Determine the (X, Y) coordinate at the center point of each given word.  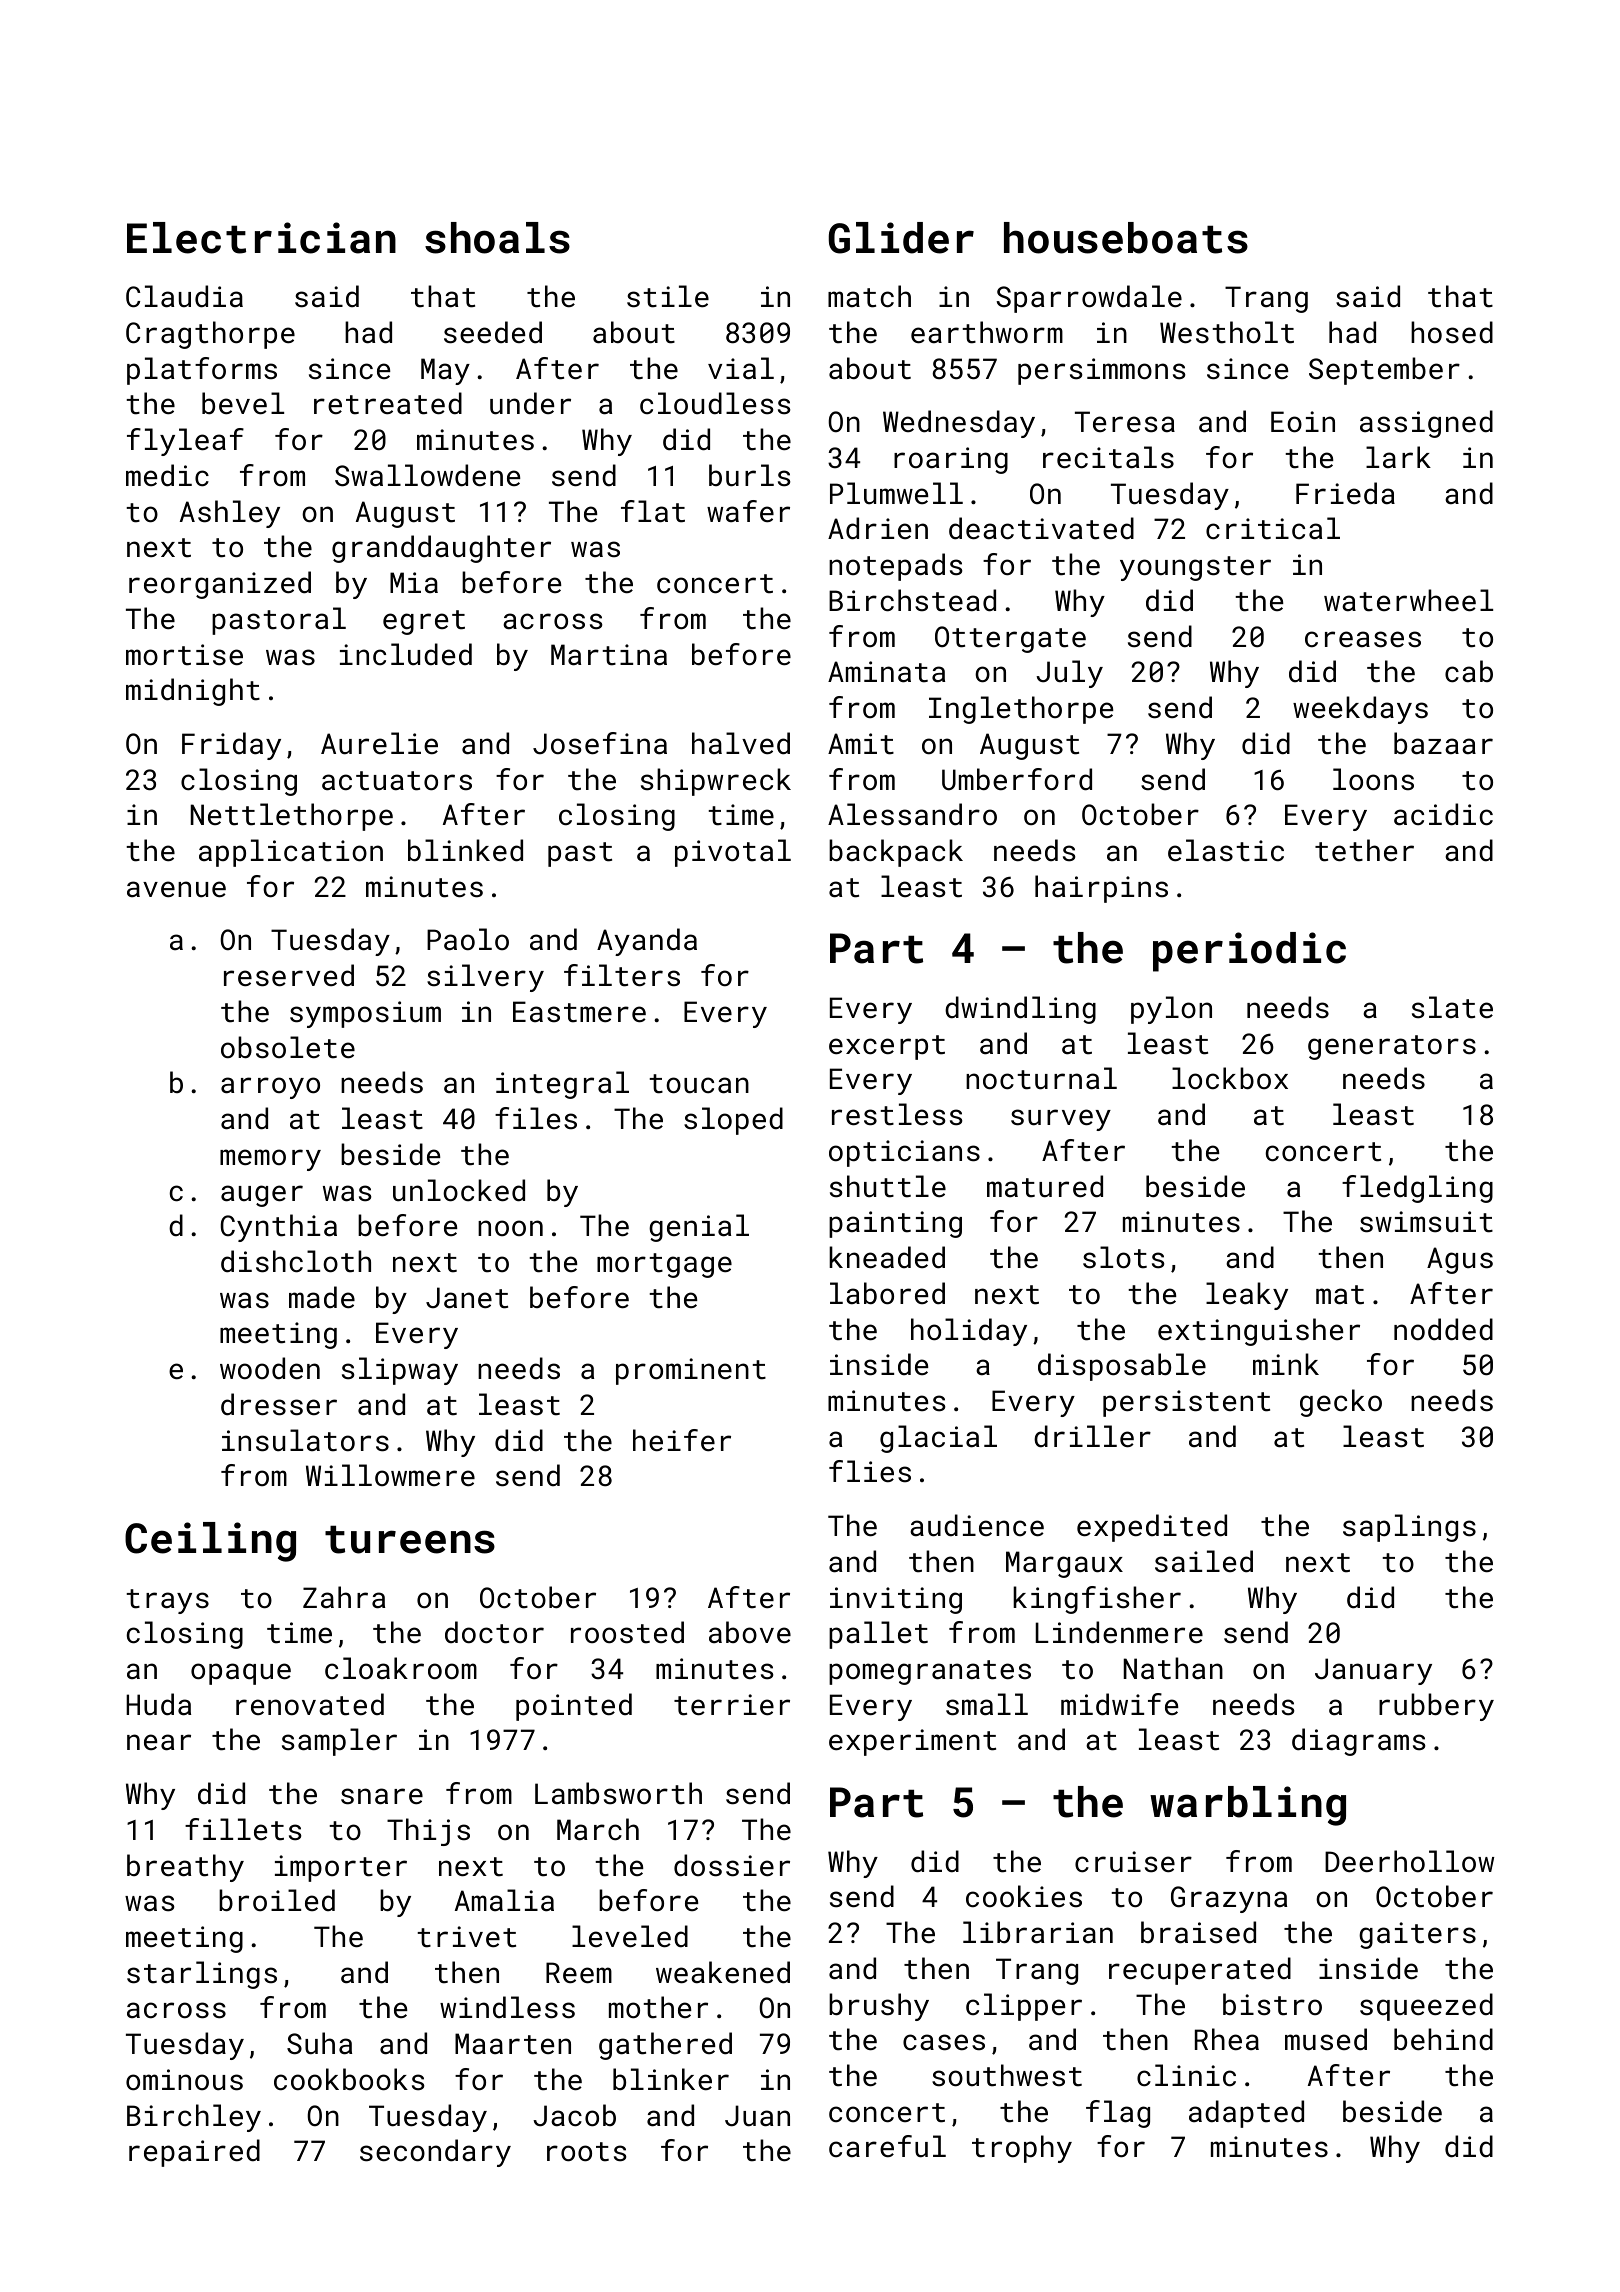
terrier (732, 1705)
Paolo (468, 939)
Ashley (230, 514)
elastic (1226, 850)
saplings (1409, 1528)
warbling (1248, 1806)
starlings (202, 1975)
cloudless (715, 403)
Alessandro (912, 814)
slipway (400, 1371)
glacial (938, 1439)
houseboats (1126, 238)
